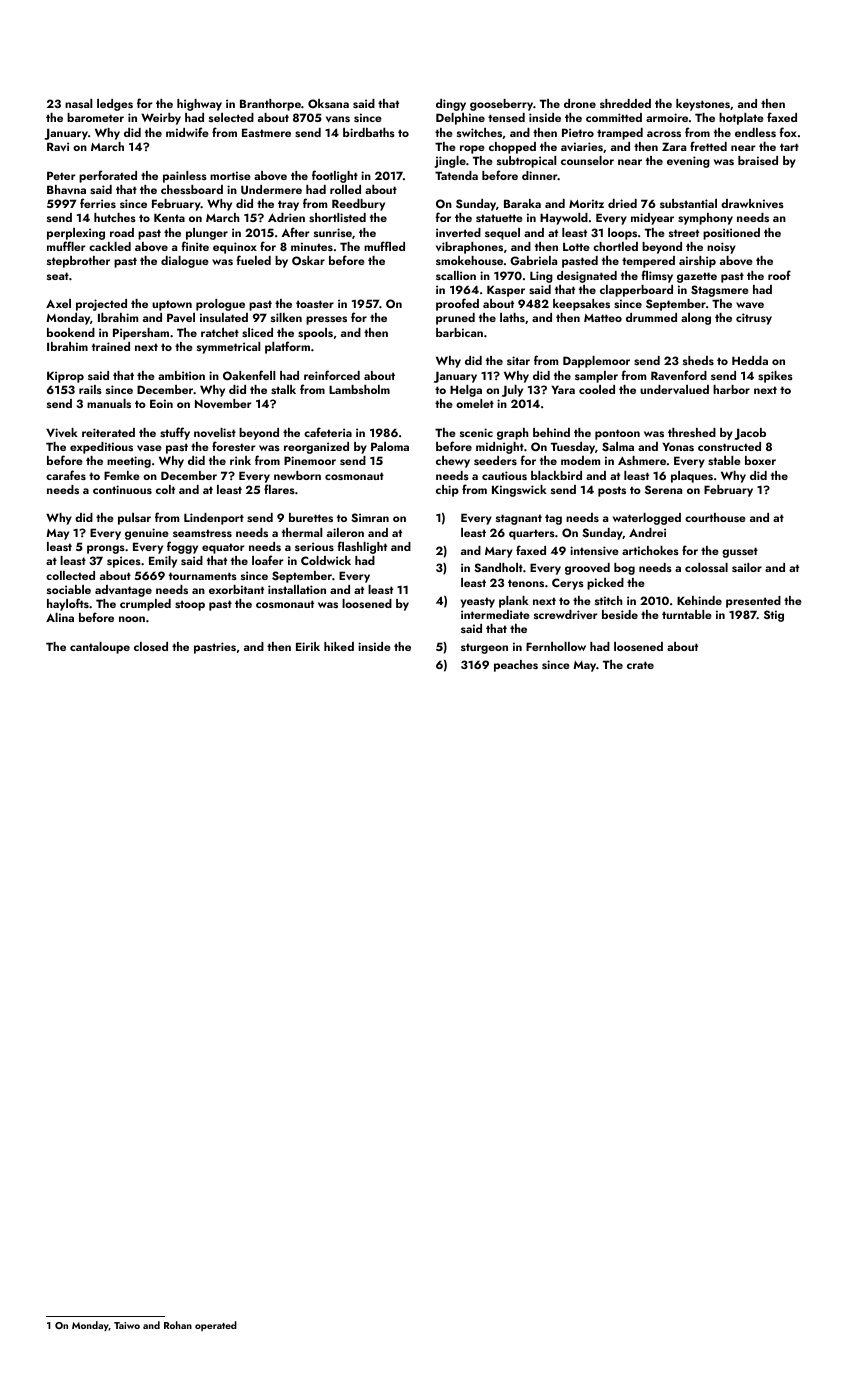 The width and height of the document is (849, 1400). Describe the element at coordinates (216, 1326) in the document. I see `operated` at that location.
